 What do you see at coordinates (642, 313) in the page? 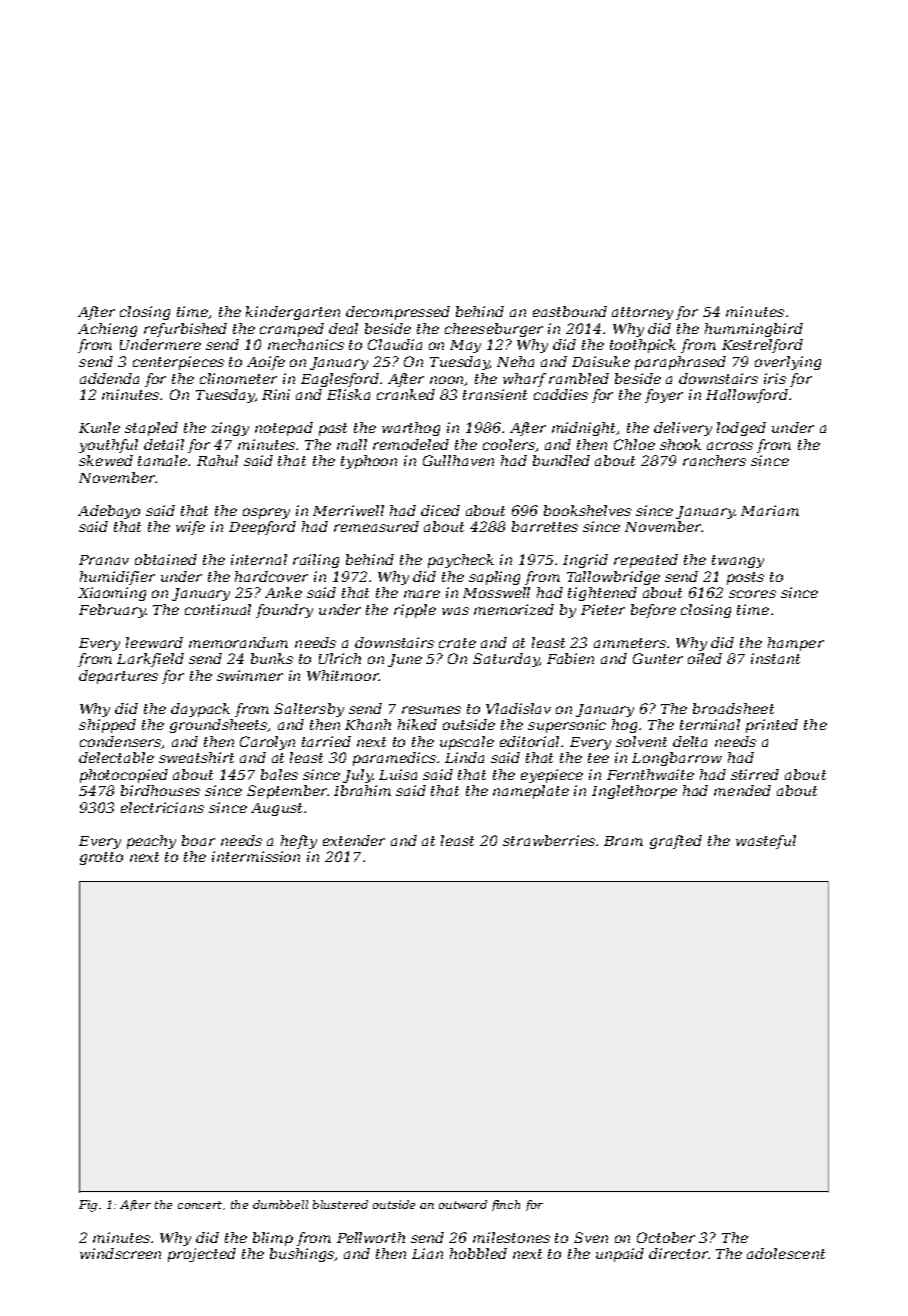
I see `attorney` at bounding box center [642, 313].
